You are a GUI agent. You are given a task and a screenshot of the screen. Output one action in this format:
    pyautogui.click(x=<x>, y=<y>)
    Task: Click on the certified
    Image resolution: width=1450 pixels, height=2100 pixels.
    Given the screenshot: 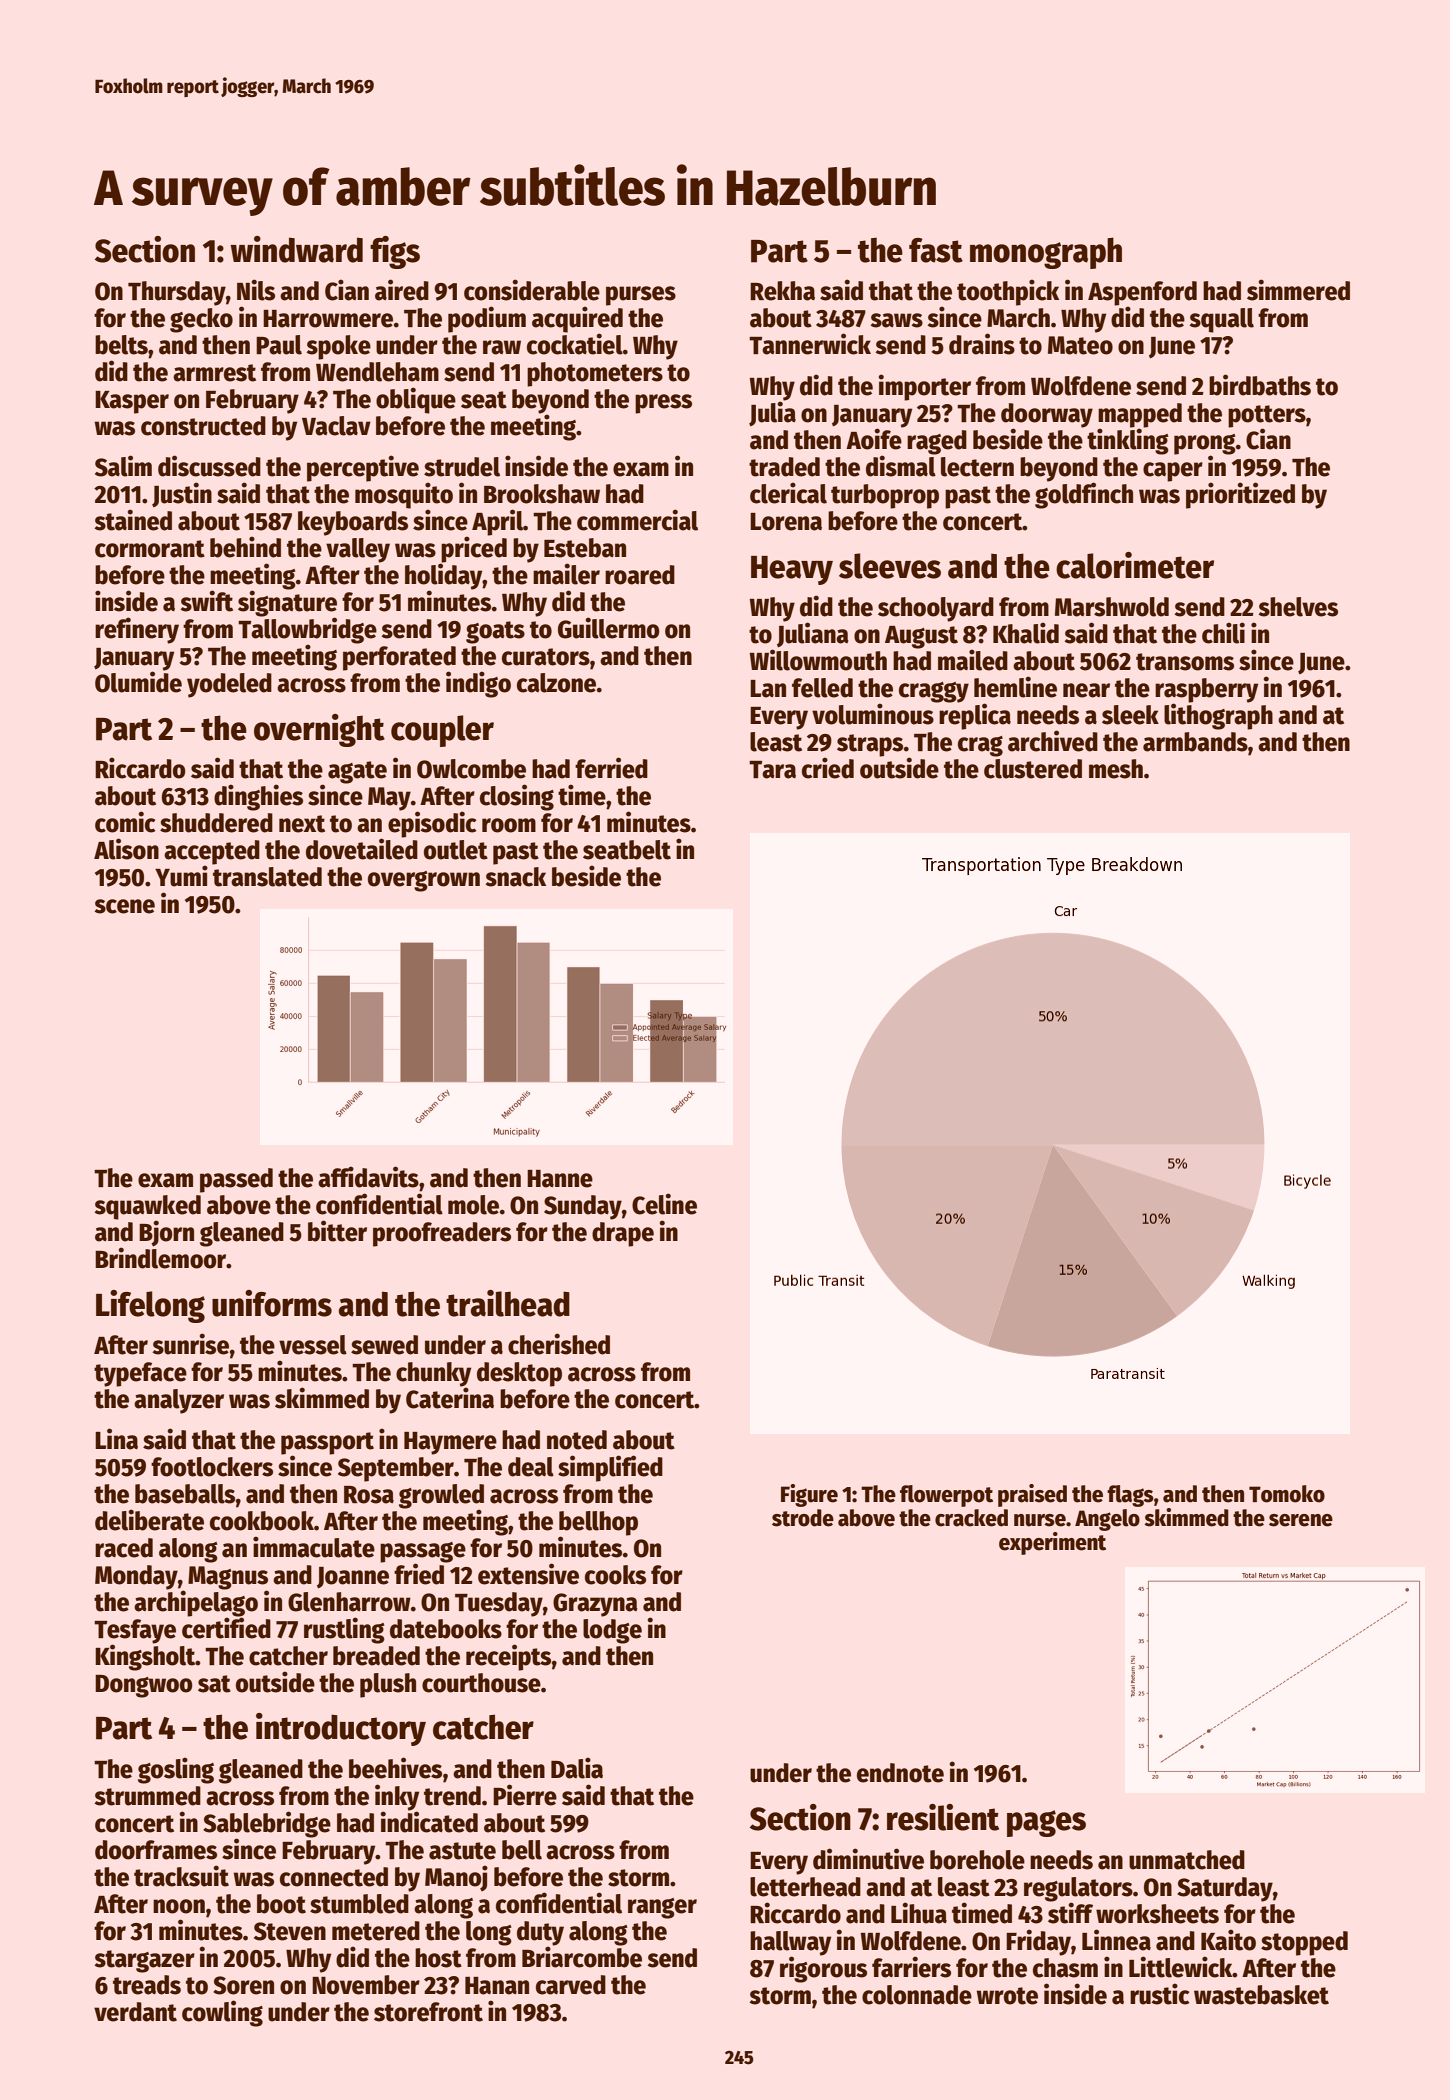 What is the action you would take?
    pyautogui.click(x=226, y=1628)
